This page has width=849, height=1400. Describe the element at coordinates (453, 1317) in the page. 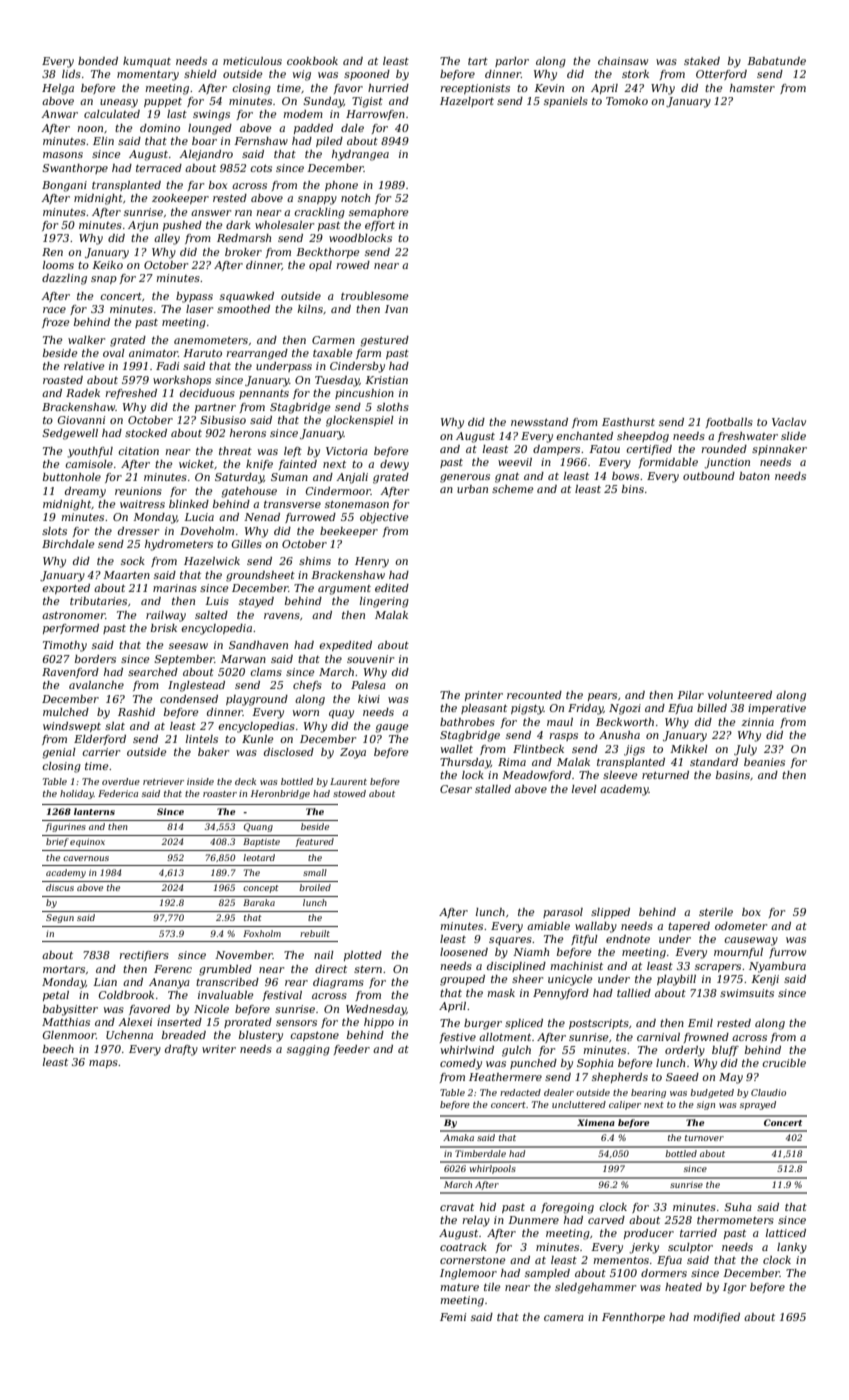

I see `Femi` at that location.
